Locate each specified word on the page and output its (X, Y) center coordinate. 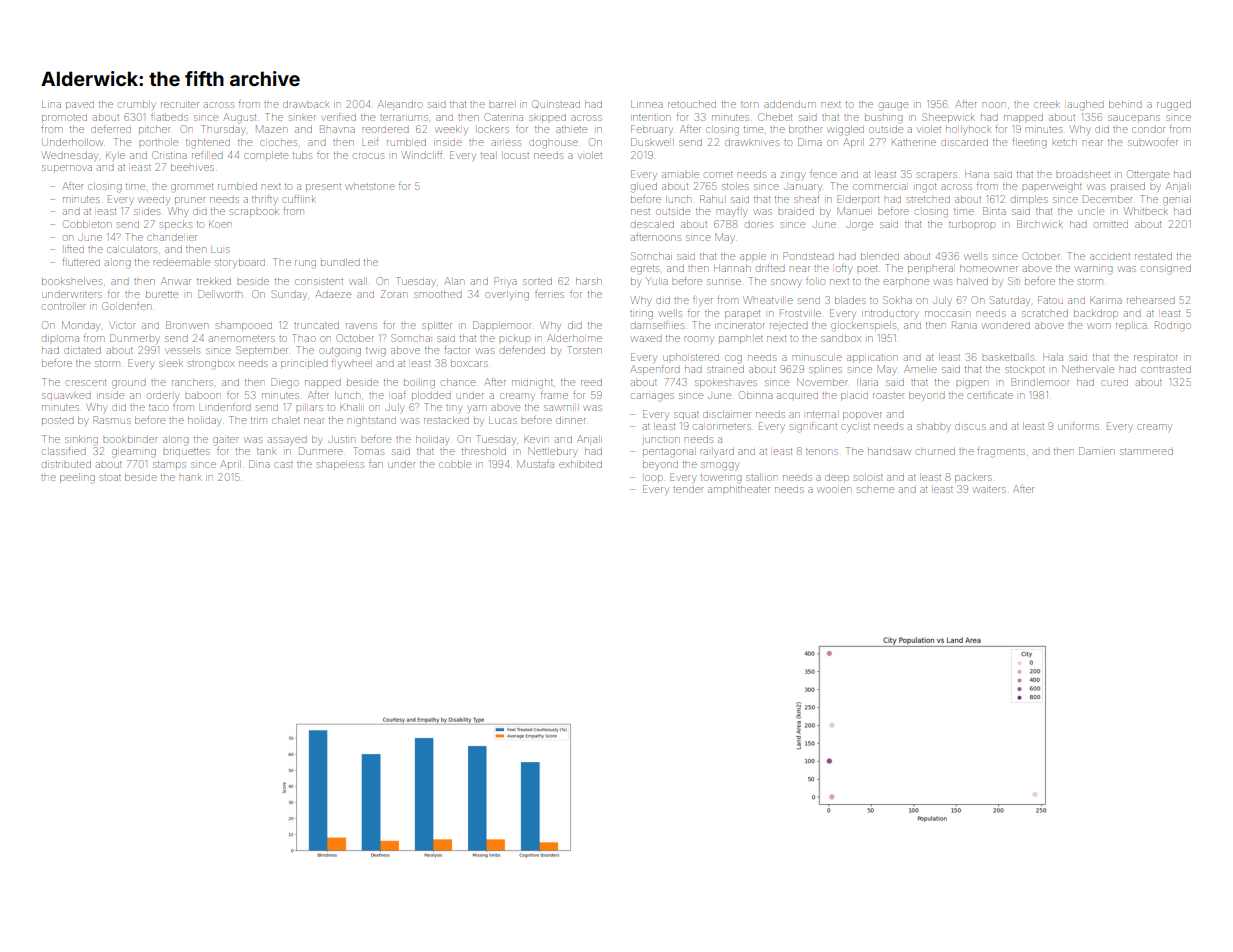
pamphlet (741, 340)
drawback (305, 104)
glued (644, 187)
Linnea (647, 105)
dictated (82, 350)
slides (147, 211)
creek (1047, 105)
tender (688, 489)
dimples (1029, 199)
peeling (77, 479)
